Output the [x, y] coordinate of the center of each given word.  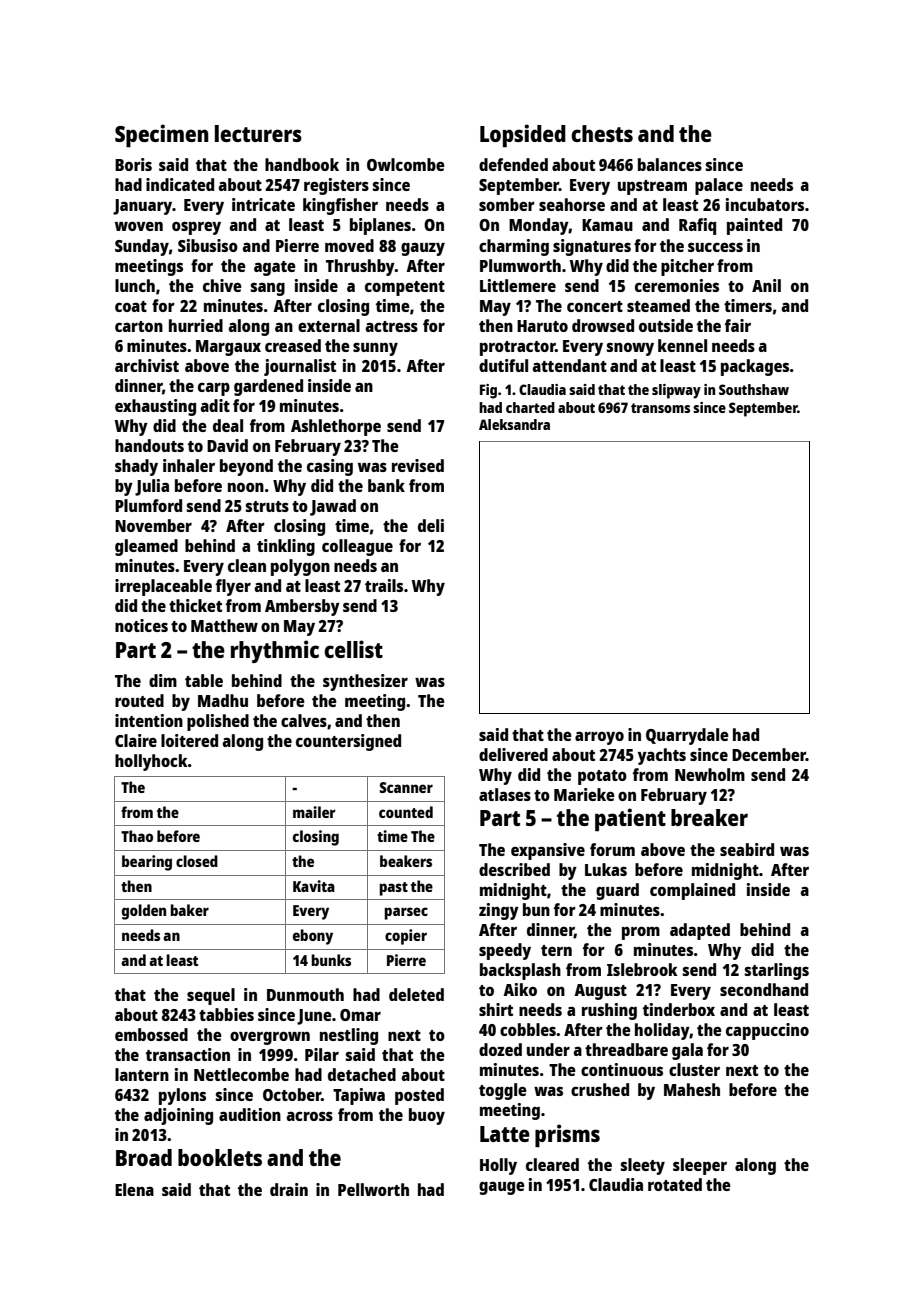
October [292, 1094]
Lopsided [523, 135]
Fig [488, 391]
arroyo [599, 738]
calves [304, 720]
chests [602, 133]
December [769, 754]
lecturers [258, 133]
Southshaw [754, 389]
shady [136, 467]
